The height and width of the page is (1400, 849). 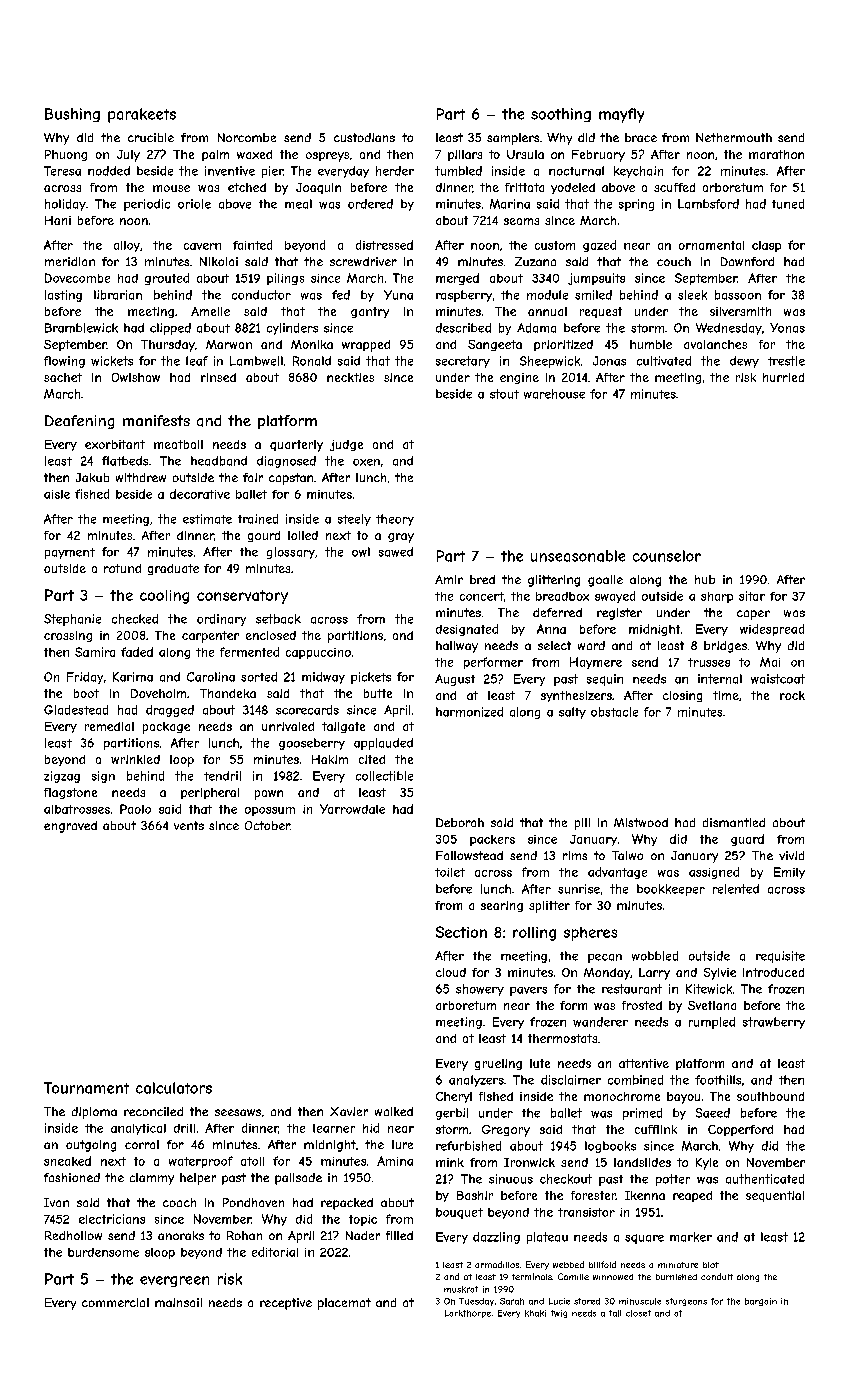 What do you see at coordinates (734, 137) in the page?
I see `Nethermouth` at bounding box center [734, 137].
